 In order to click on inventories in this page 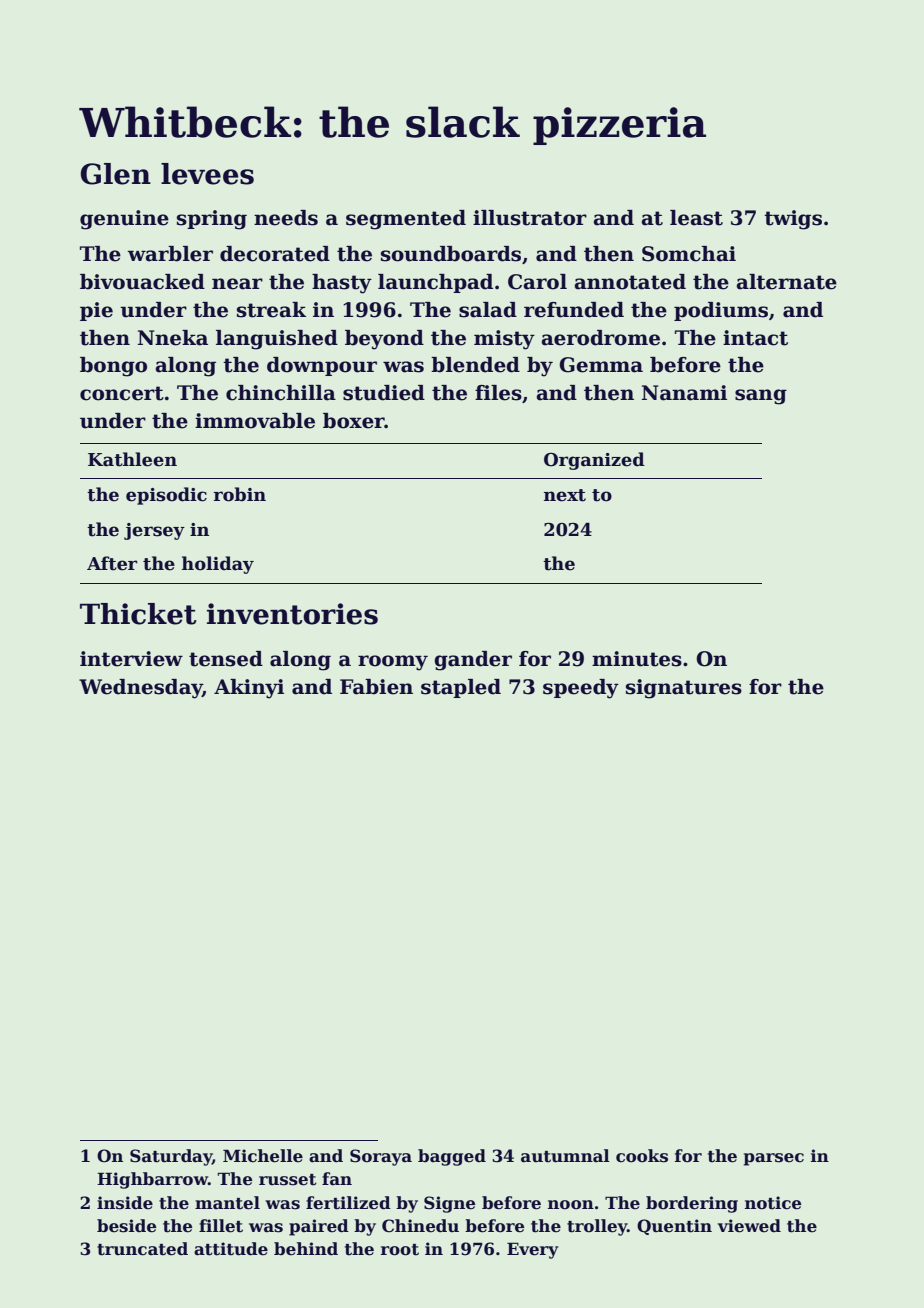, I will do `click(292, 614)`.
